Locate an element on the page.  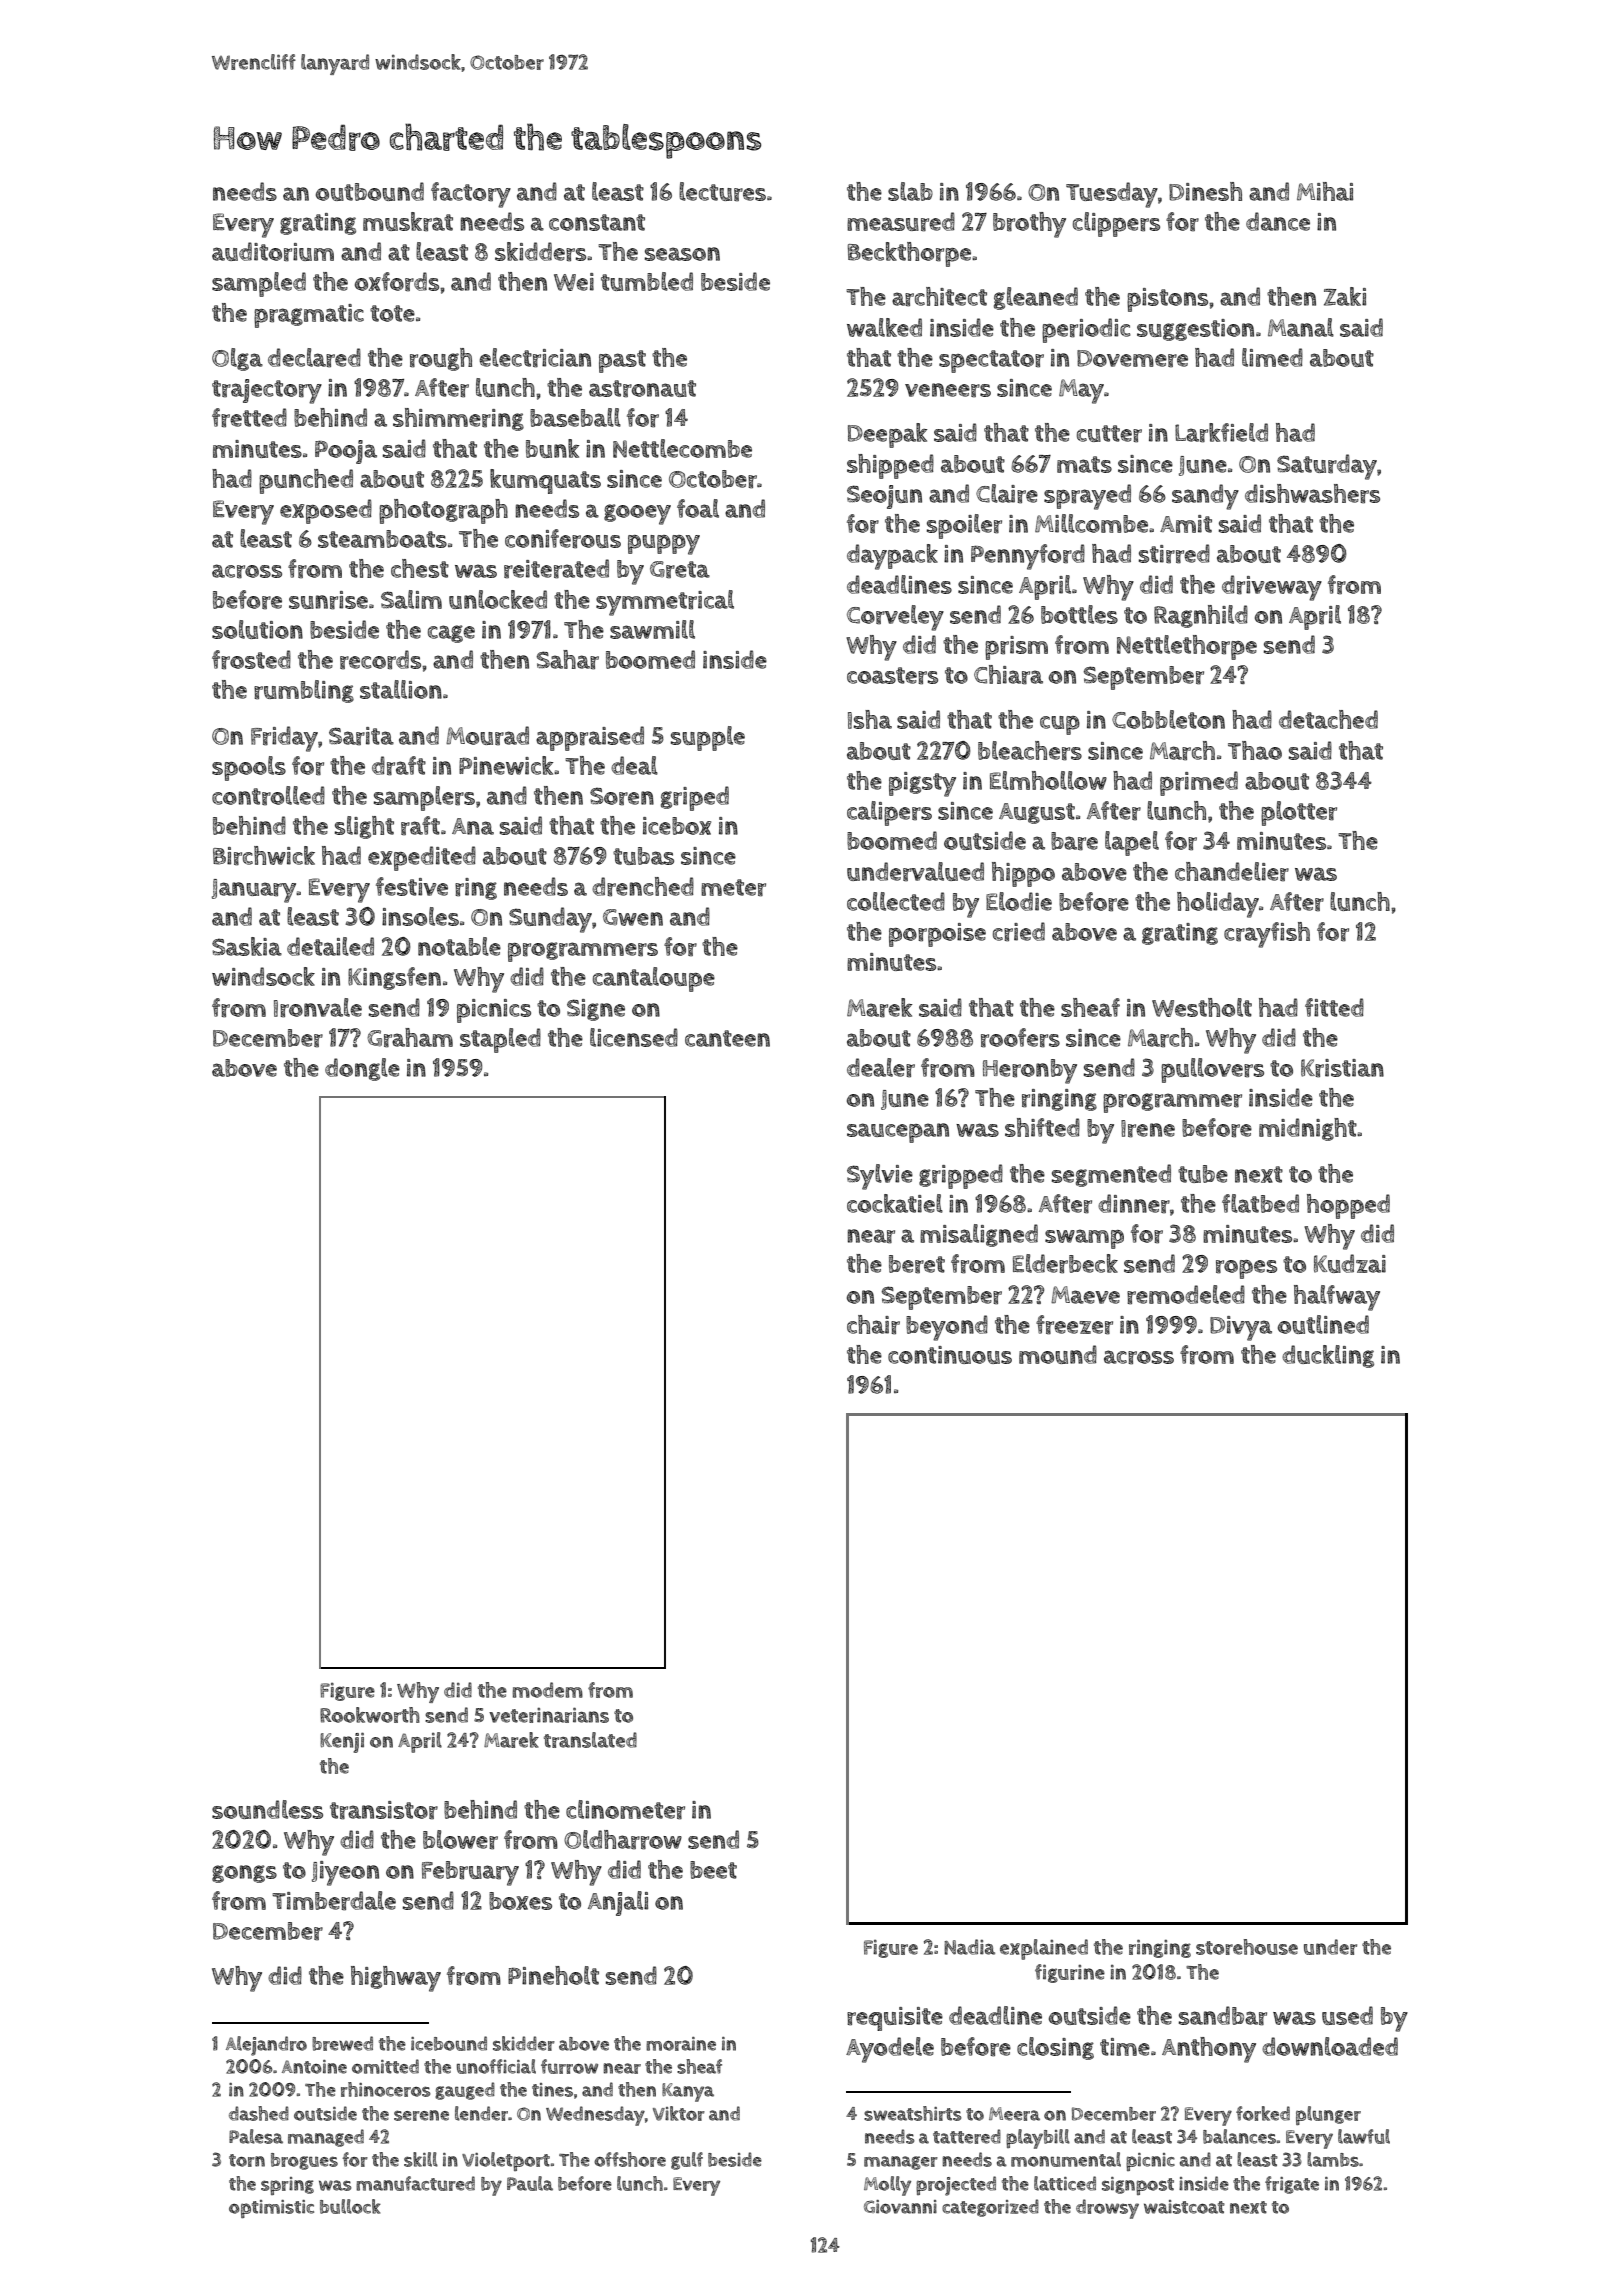
storehouse is located at coordinates (1247, 1947).
